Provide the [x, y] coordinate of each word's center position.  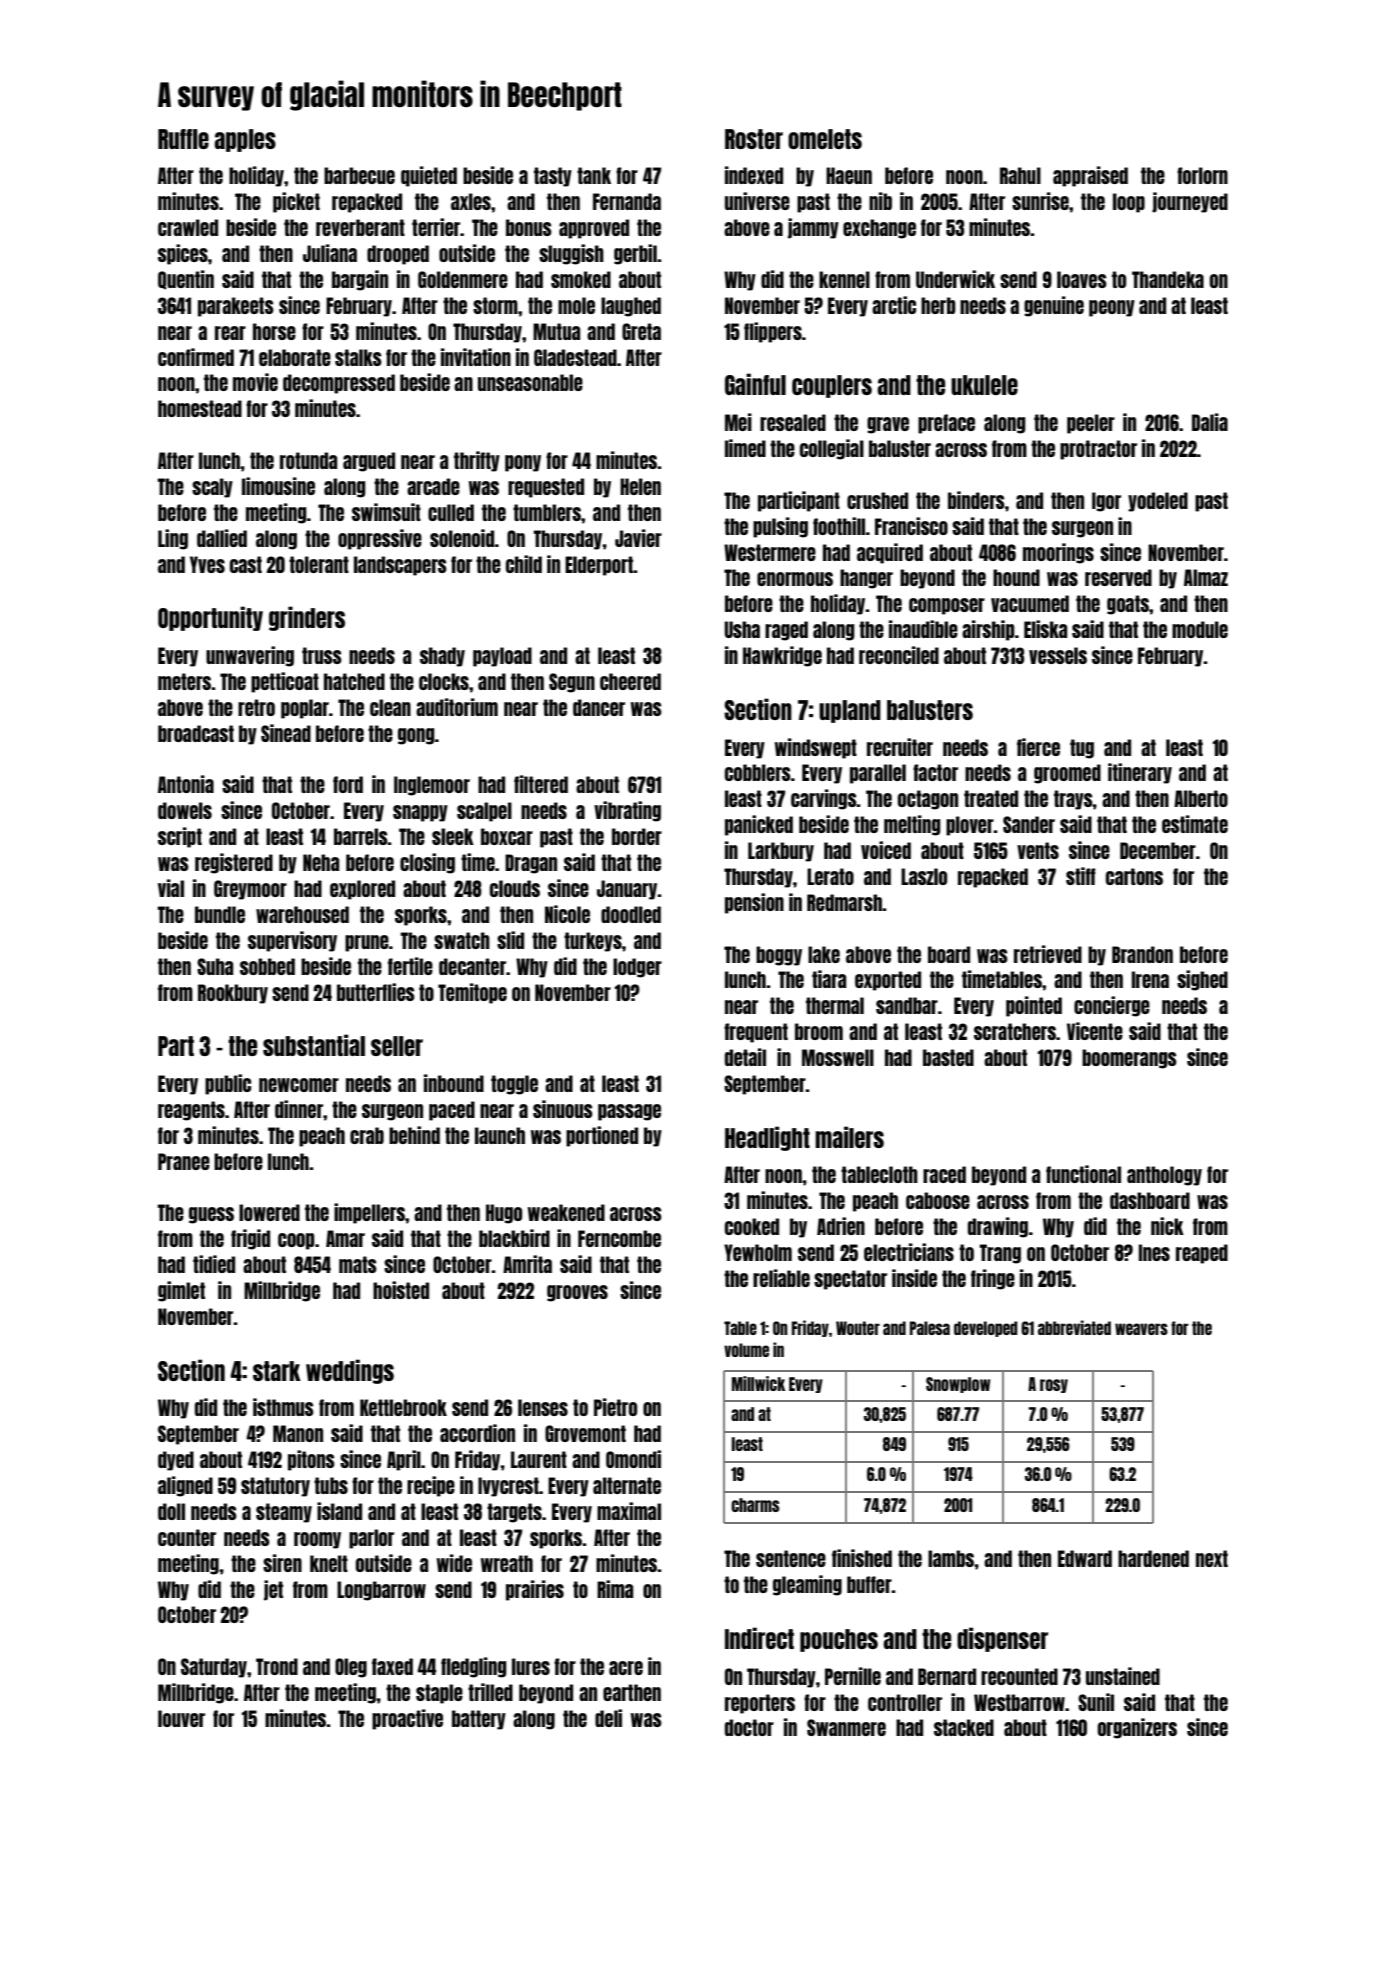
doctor [749, 1727]
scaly [212, 488]
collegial [832, 449]
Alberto [1201, 798]
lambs [951, 1558]
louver [181, 1718]
